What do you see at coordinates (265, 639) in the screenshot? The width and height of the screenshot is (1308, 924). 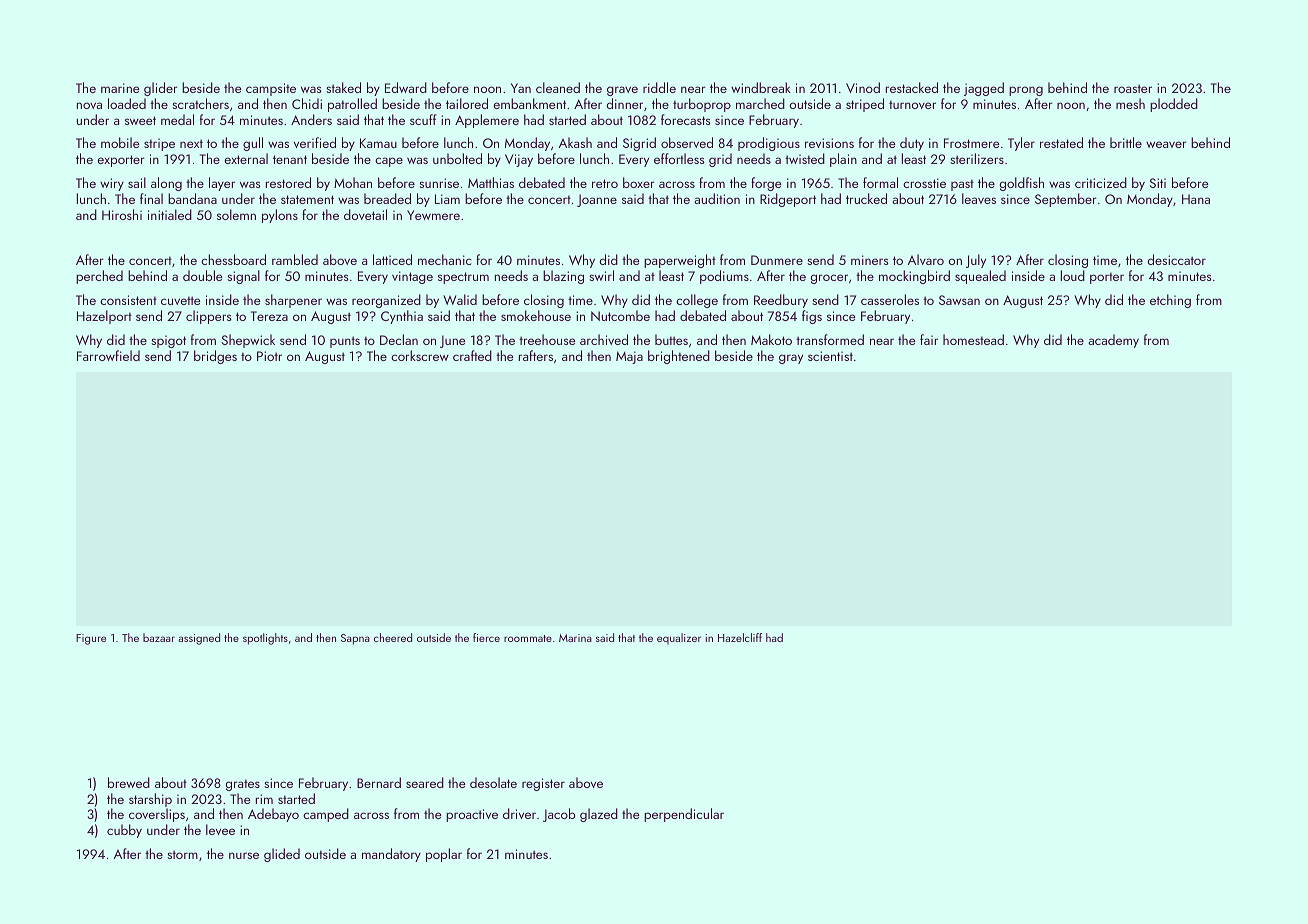 I see `spotlights` at bounding box center [265, 639].
